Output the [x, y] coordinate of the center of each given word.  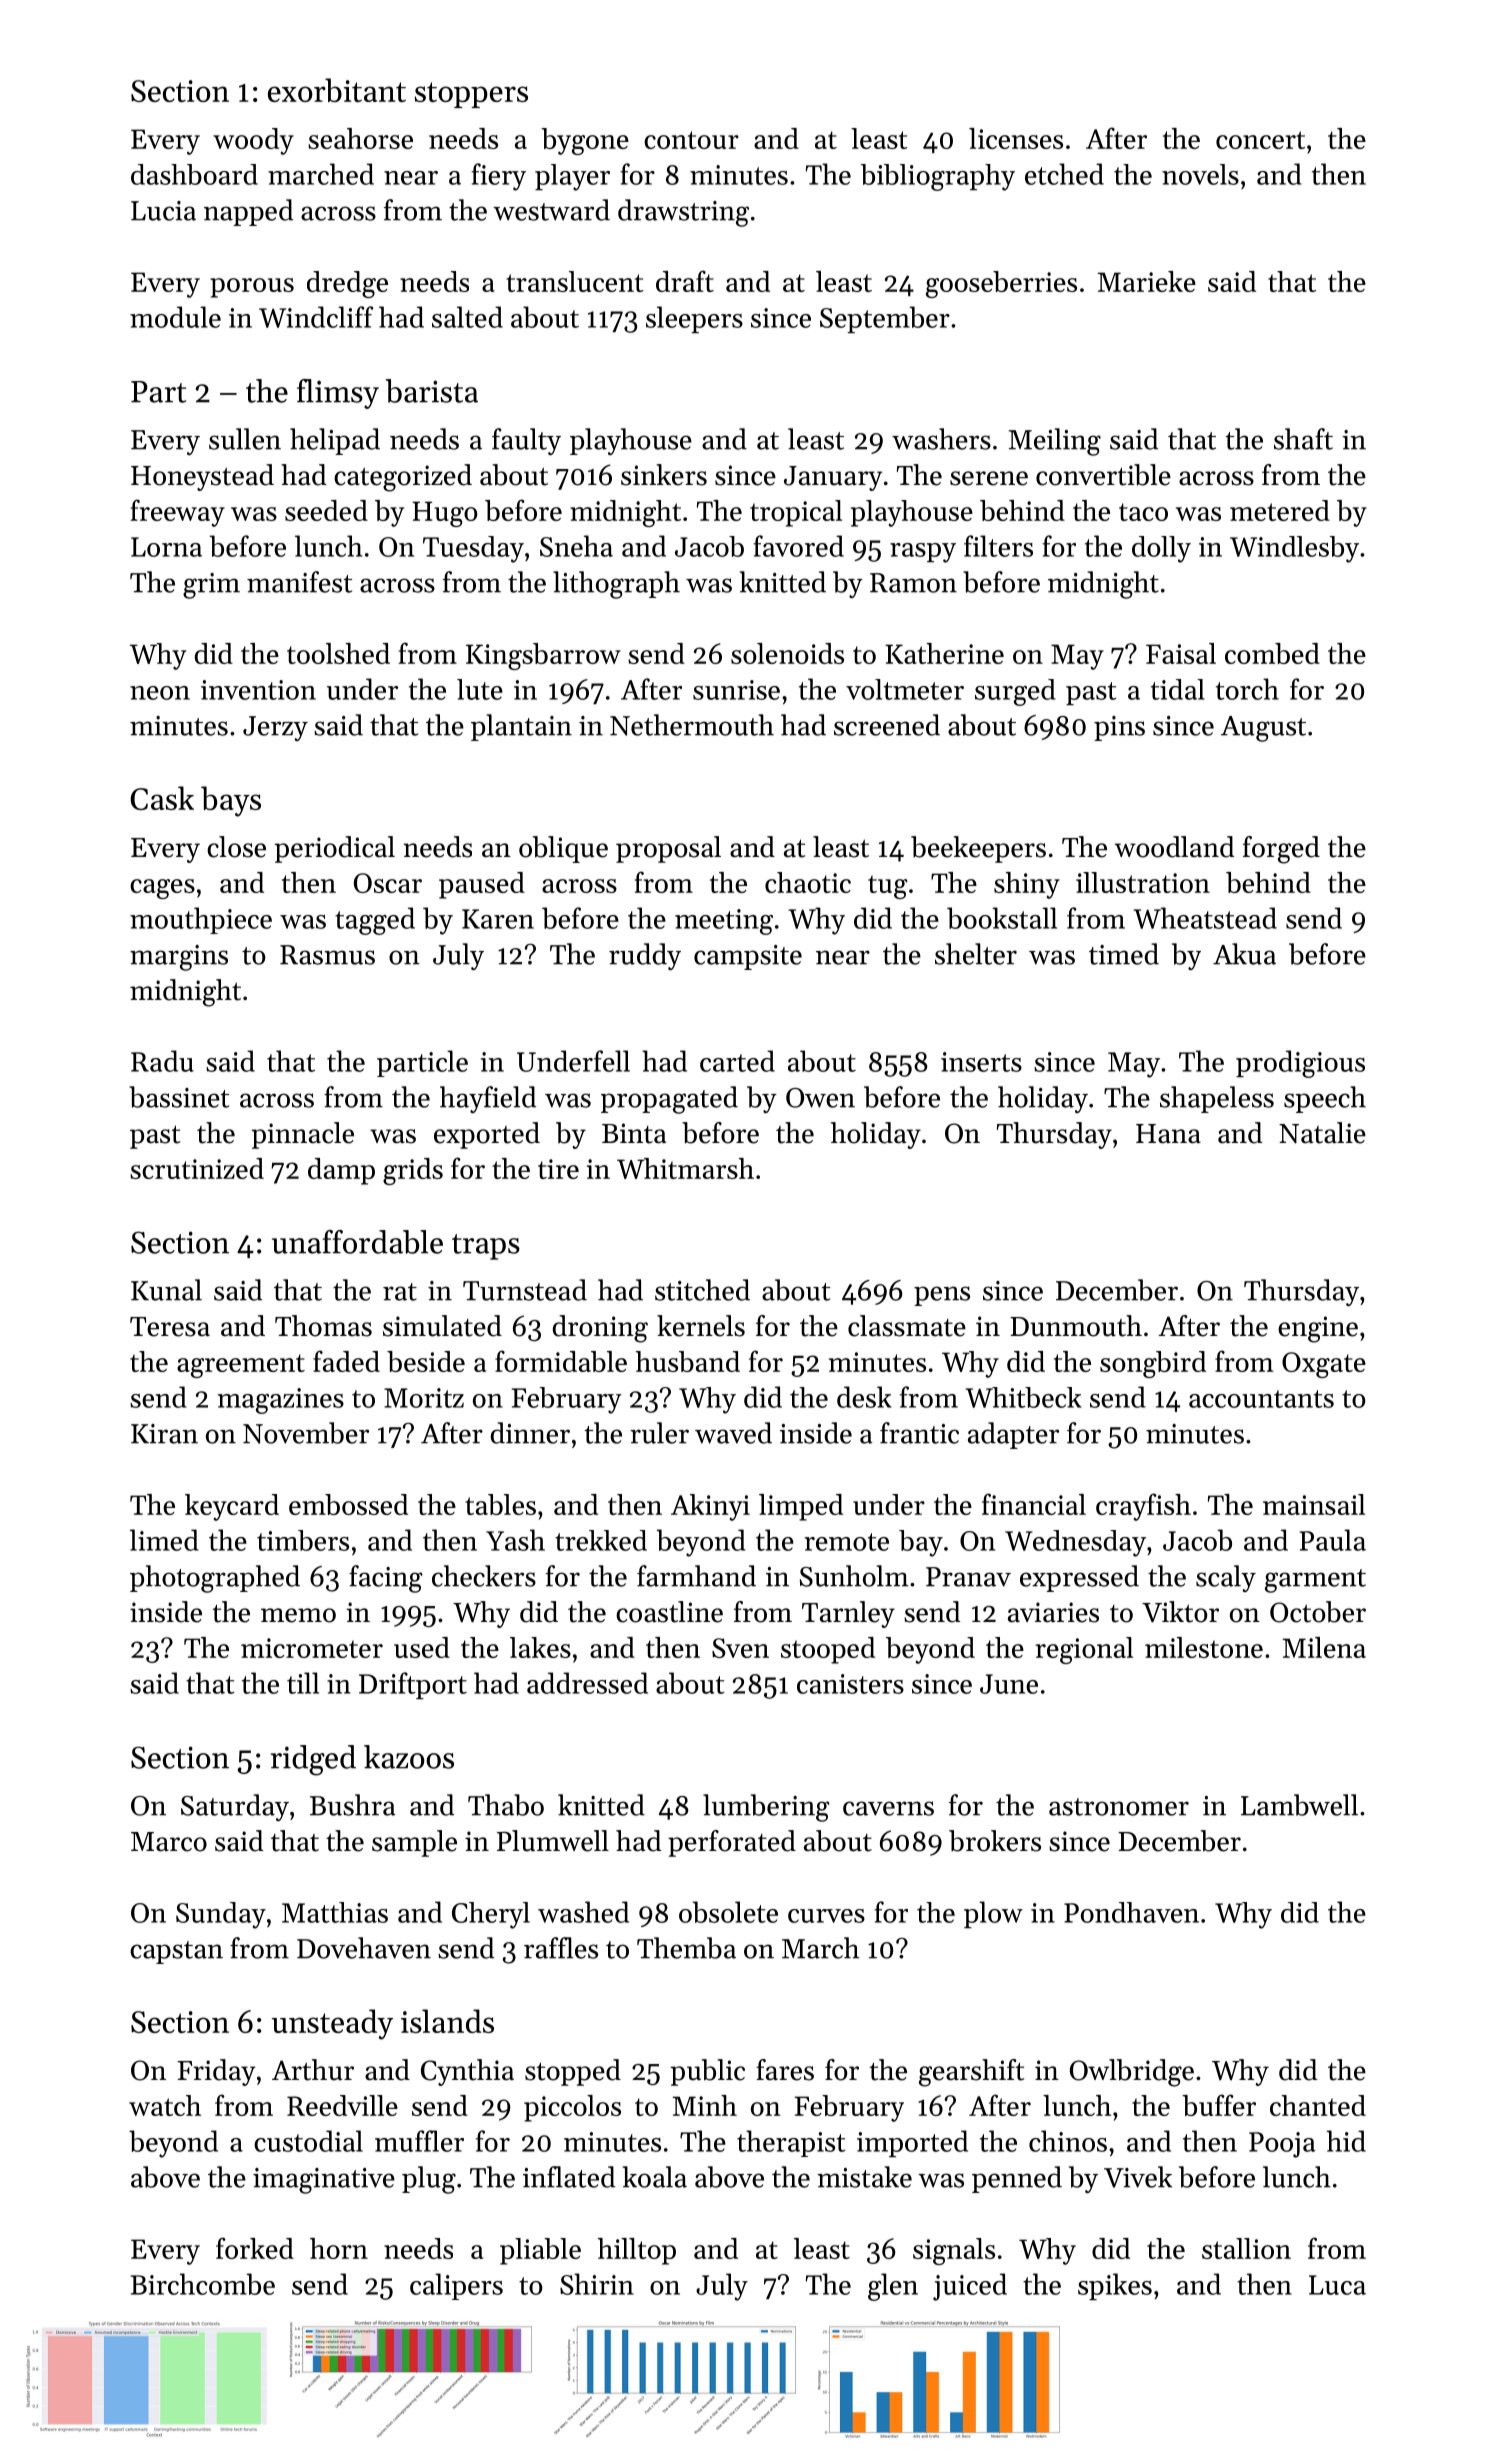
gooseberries [1001, 284]
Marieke [1146, 281]
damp [341, 1171]
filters [998, 546]
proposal [668, 849]
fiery [498, 177]
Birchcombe [202, 2284]
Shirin [597, 2284]
